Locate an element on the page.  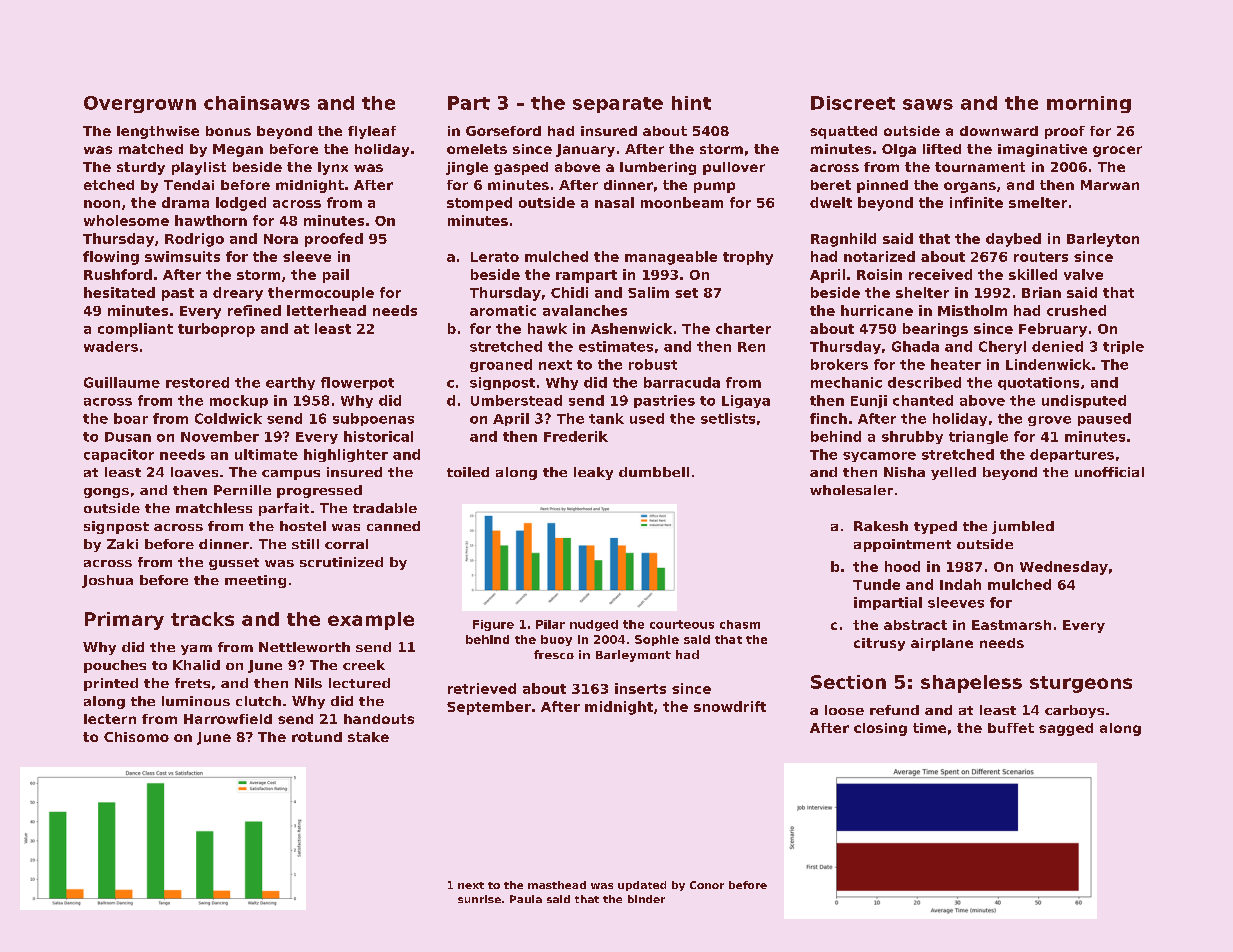
robust is located at coordinates (653, 364).
